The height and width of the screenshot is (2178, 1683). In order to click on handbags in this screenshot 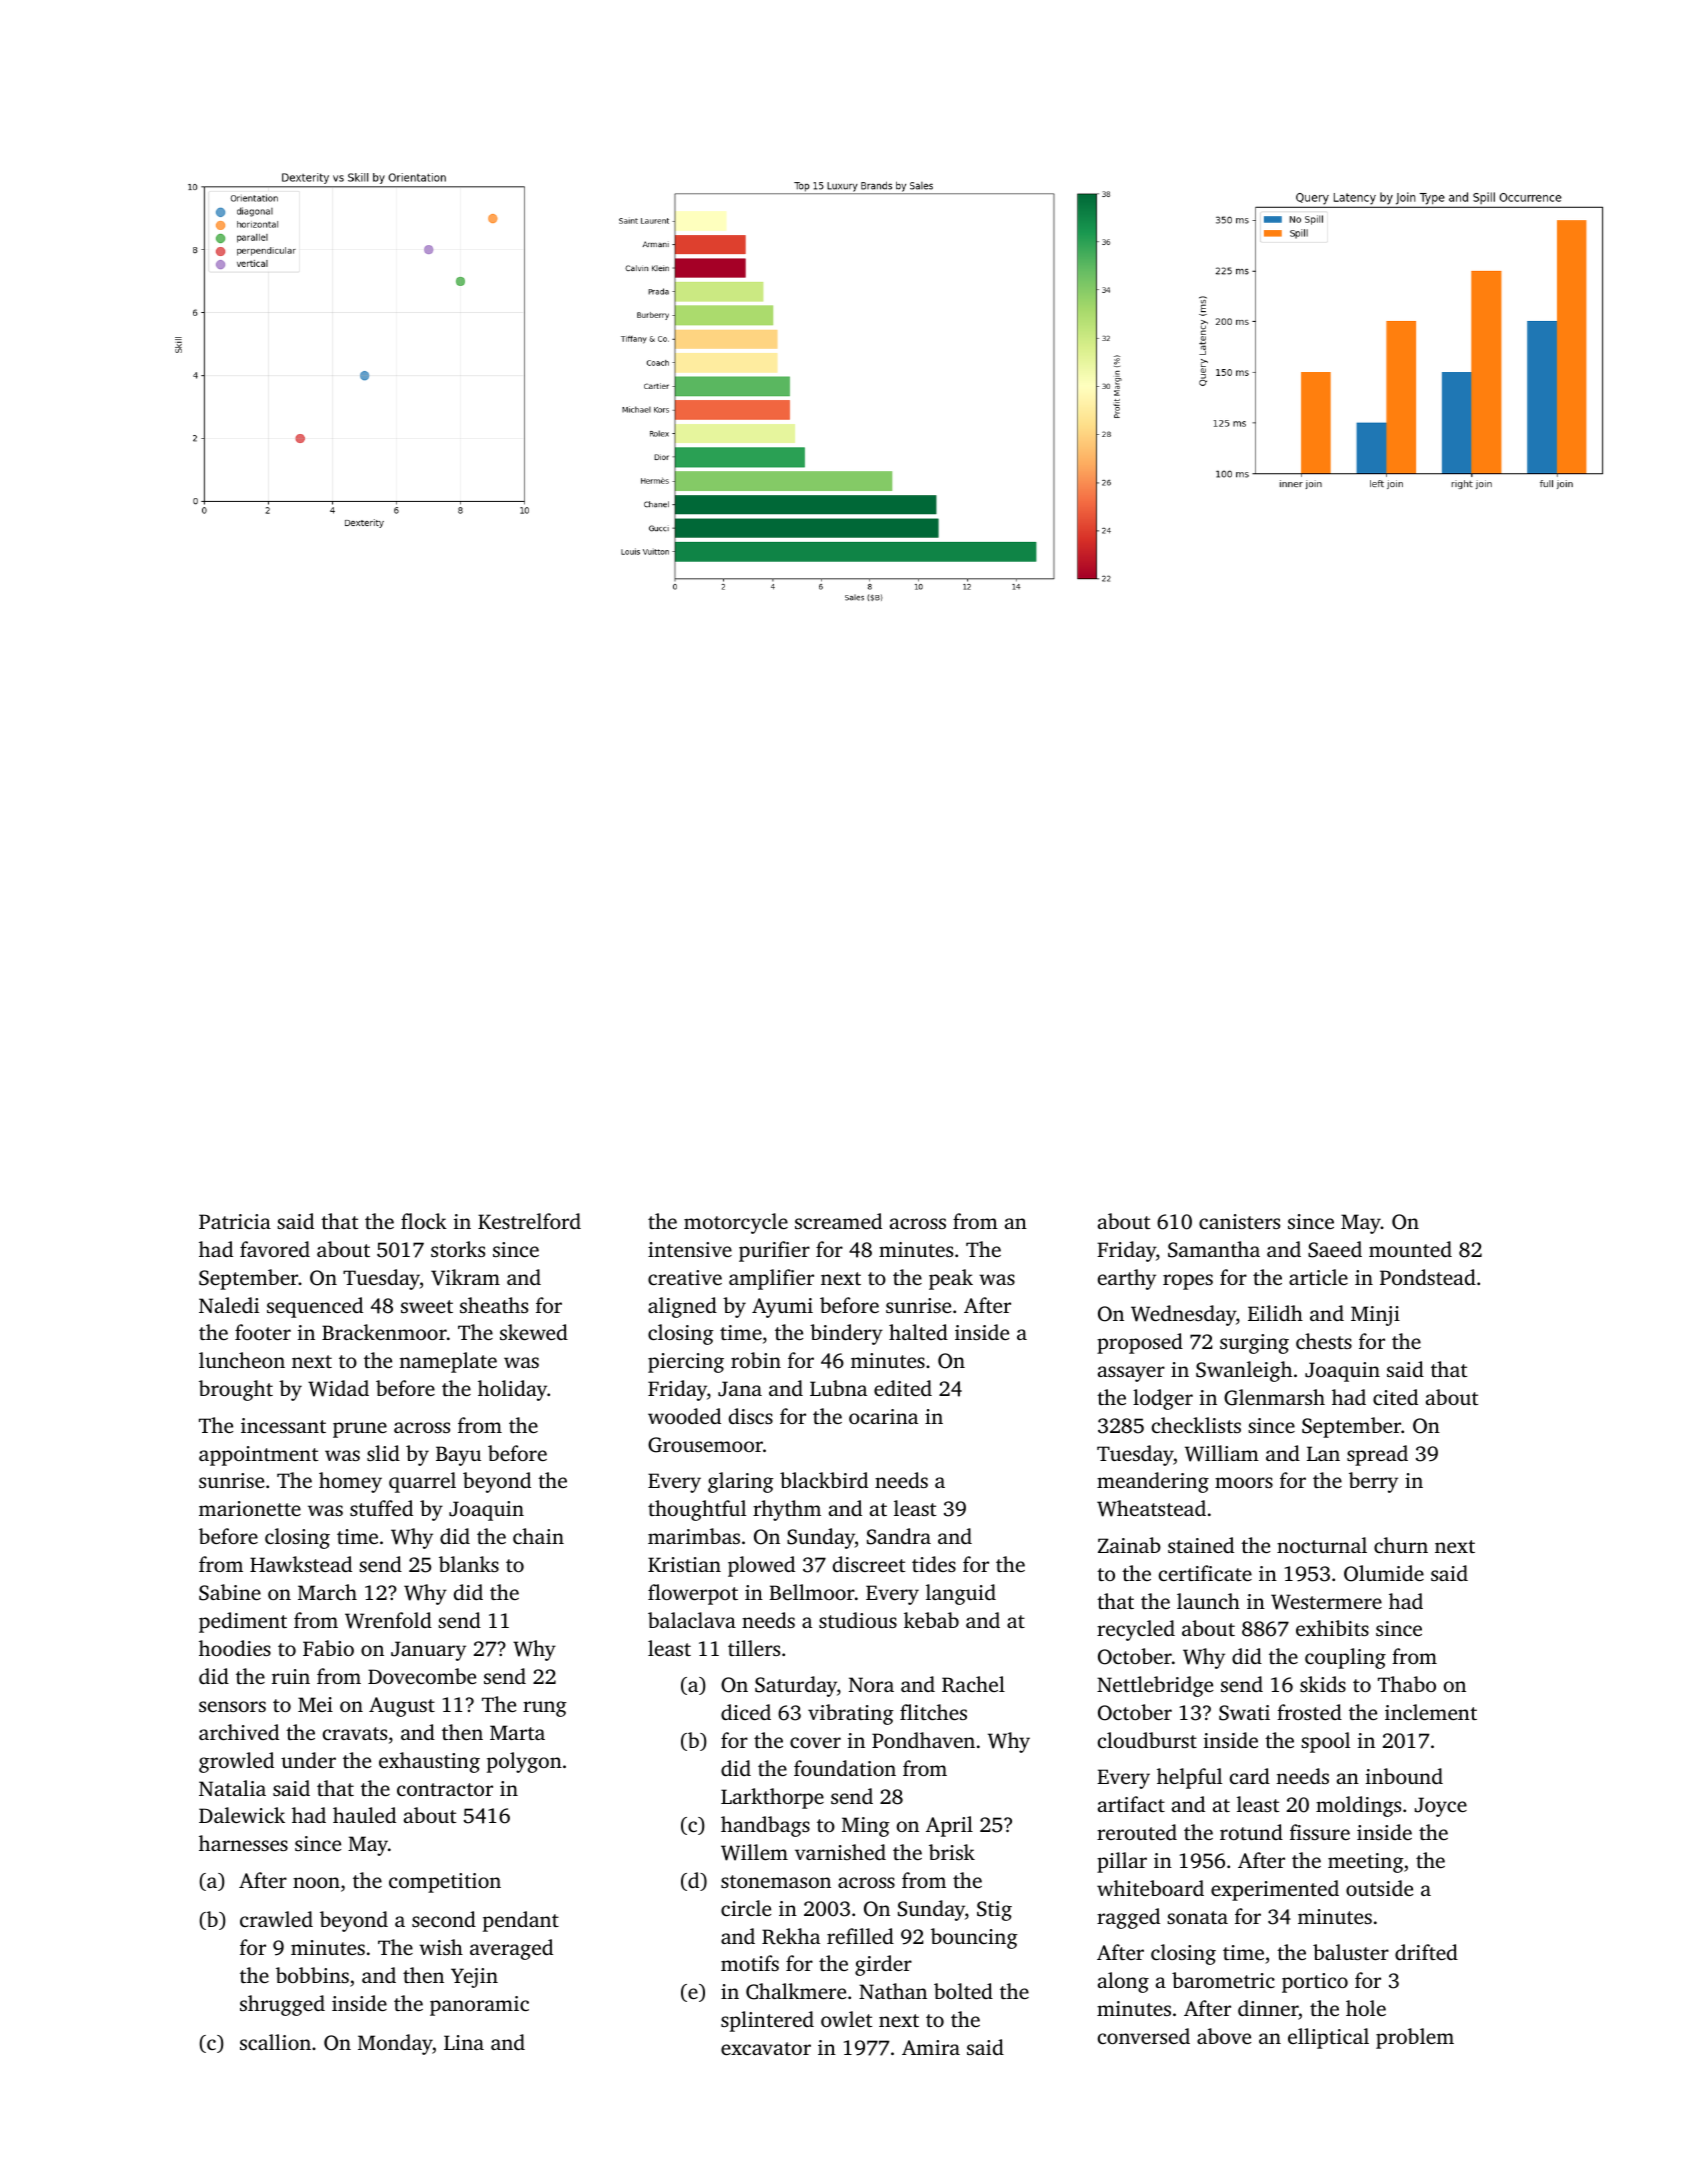, I will do `click(765, 1826)`.
